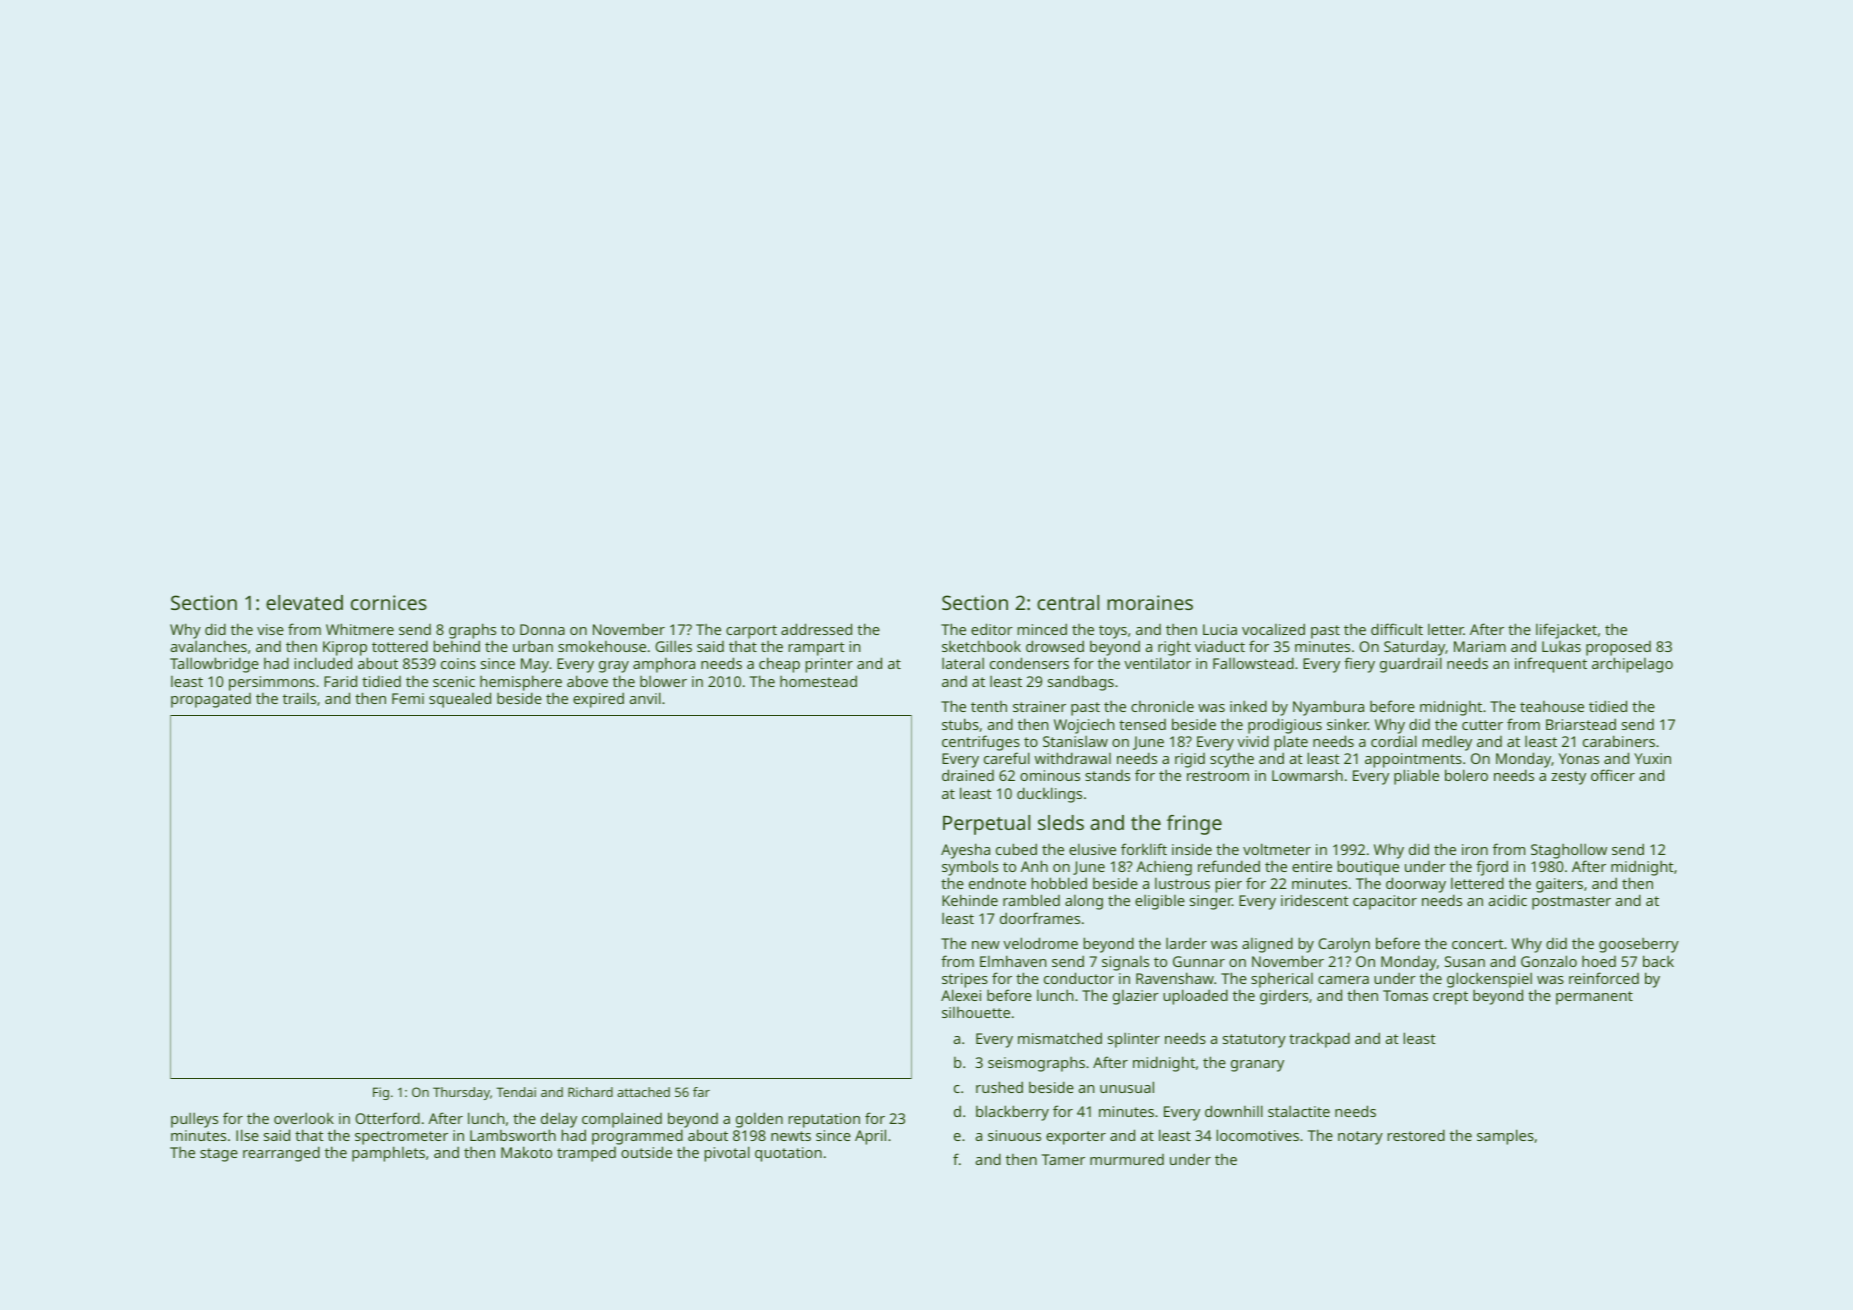  I want to click on medley, so click(1447, 743).
